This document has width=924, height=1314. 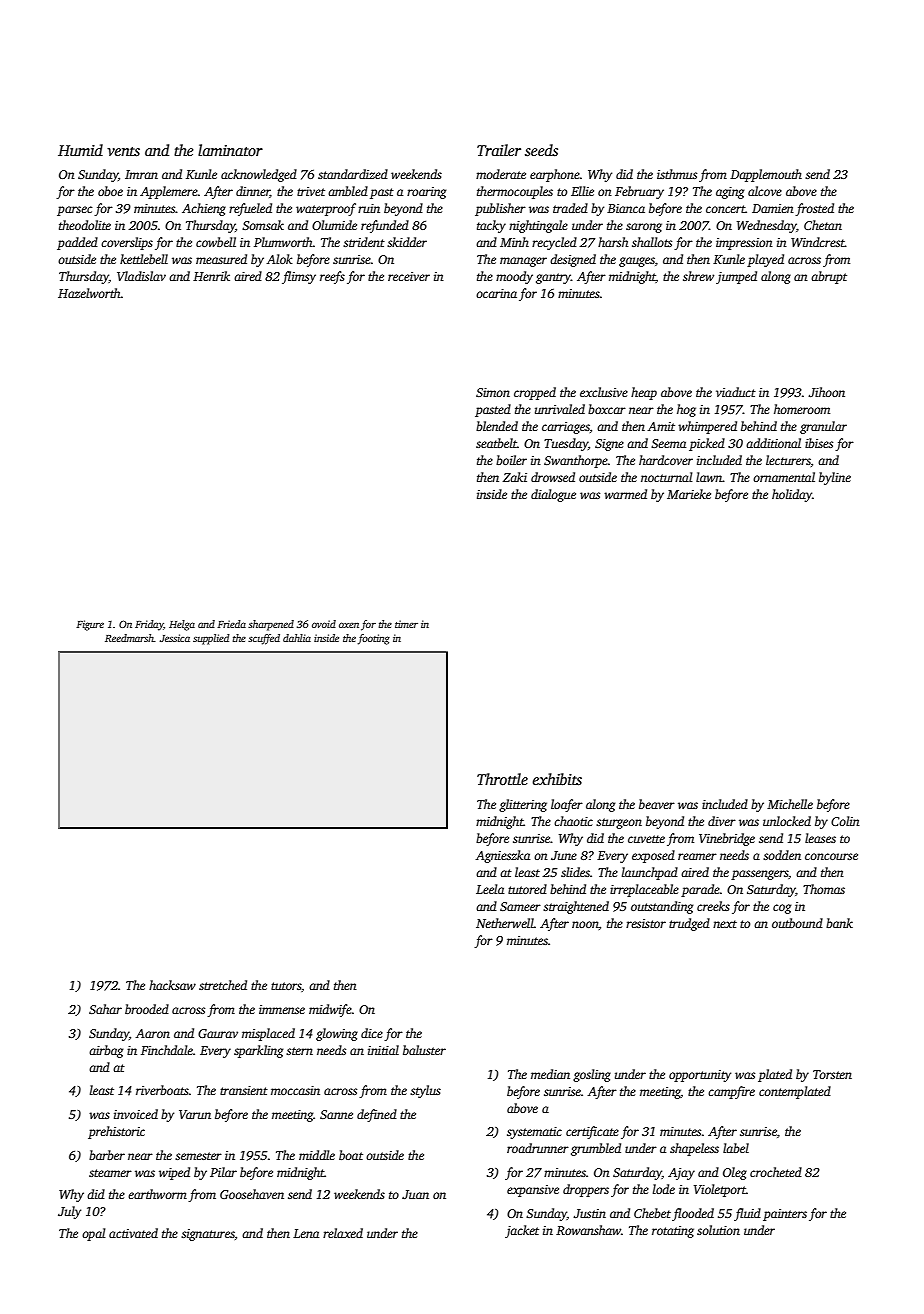 What do you see at coordinates (198, 1156) in the document?
I see `semester` at bounding box center [198, 1156].
